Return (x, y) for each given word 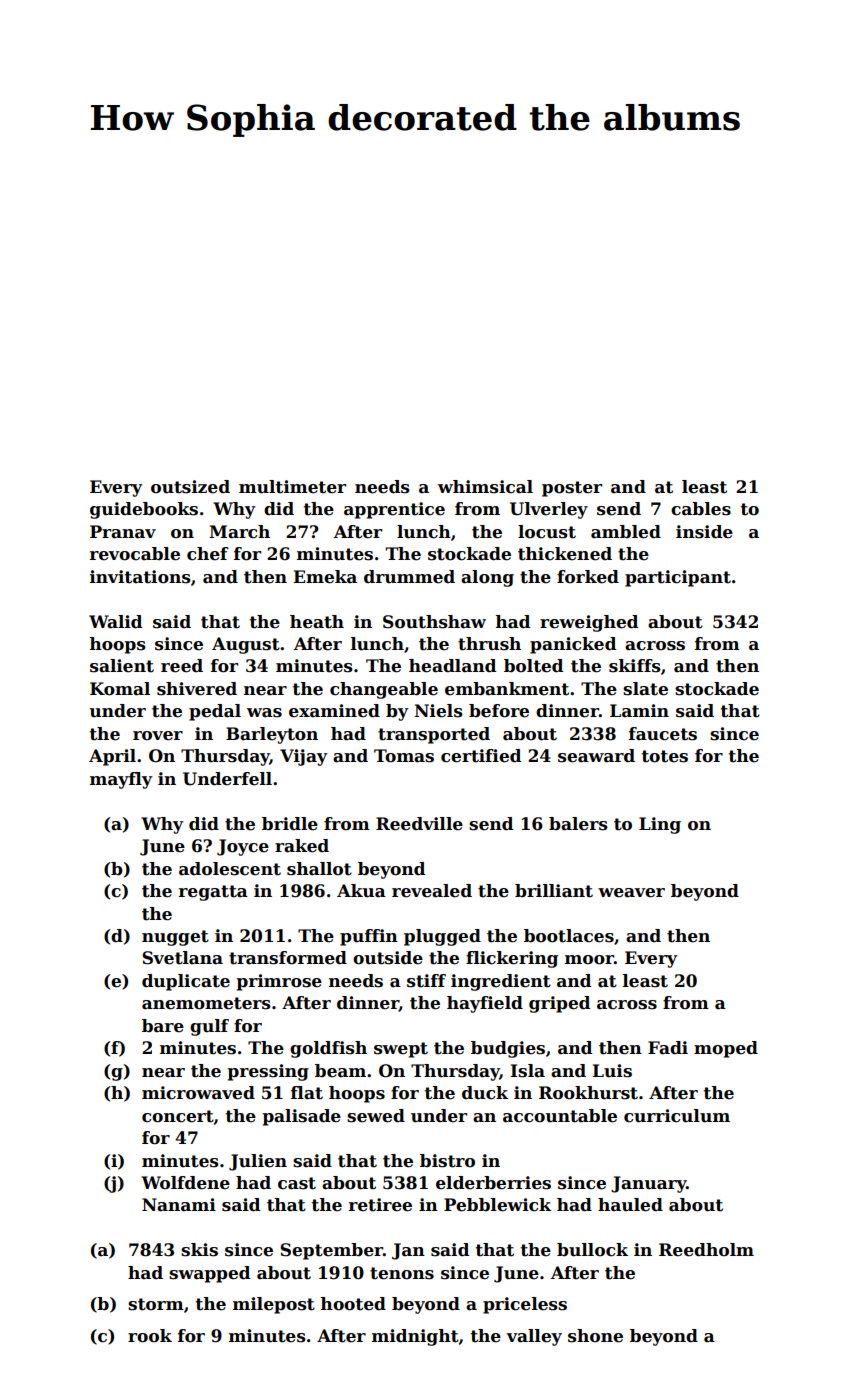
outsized (190, 487)
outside (388, 958)
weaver (631, 893)
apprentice (394, 510)
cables (701, 509)
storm (156, 1304)
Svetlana (182, 958)
